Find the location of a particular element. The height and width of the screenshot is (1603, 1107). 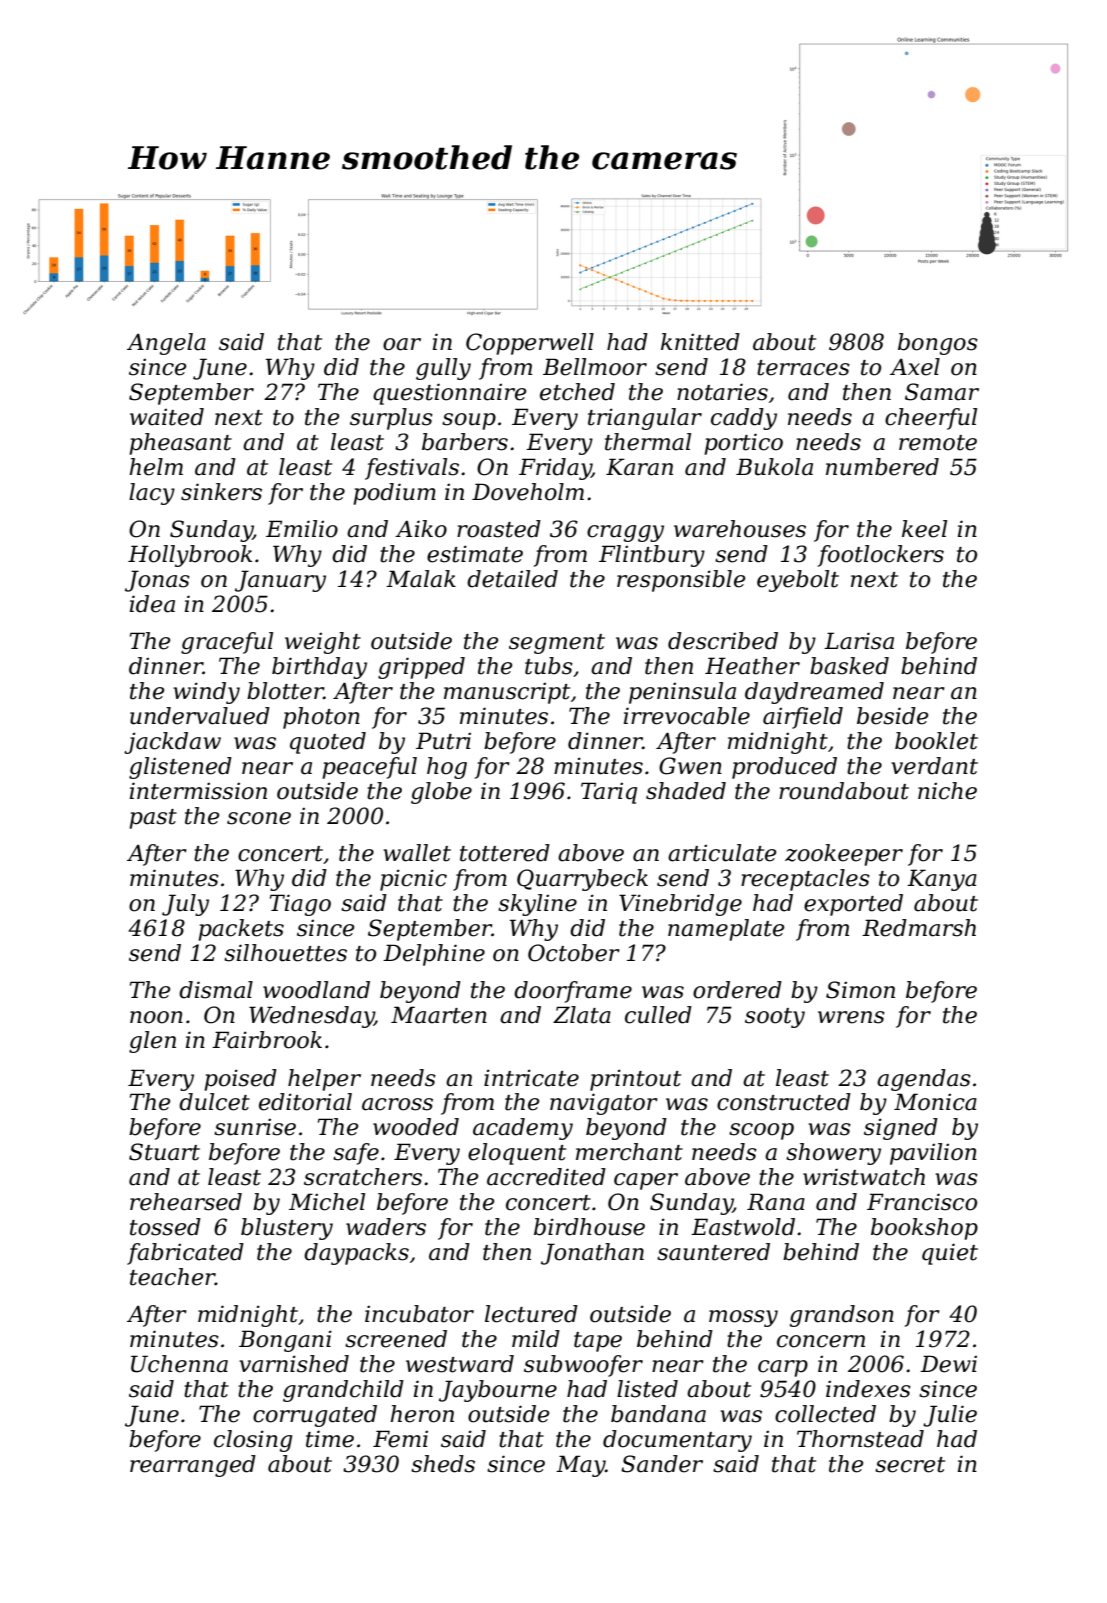

manuscript is located at coordinates (507, 693).
